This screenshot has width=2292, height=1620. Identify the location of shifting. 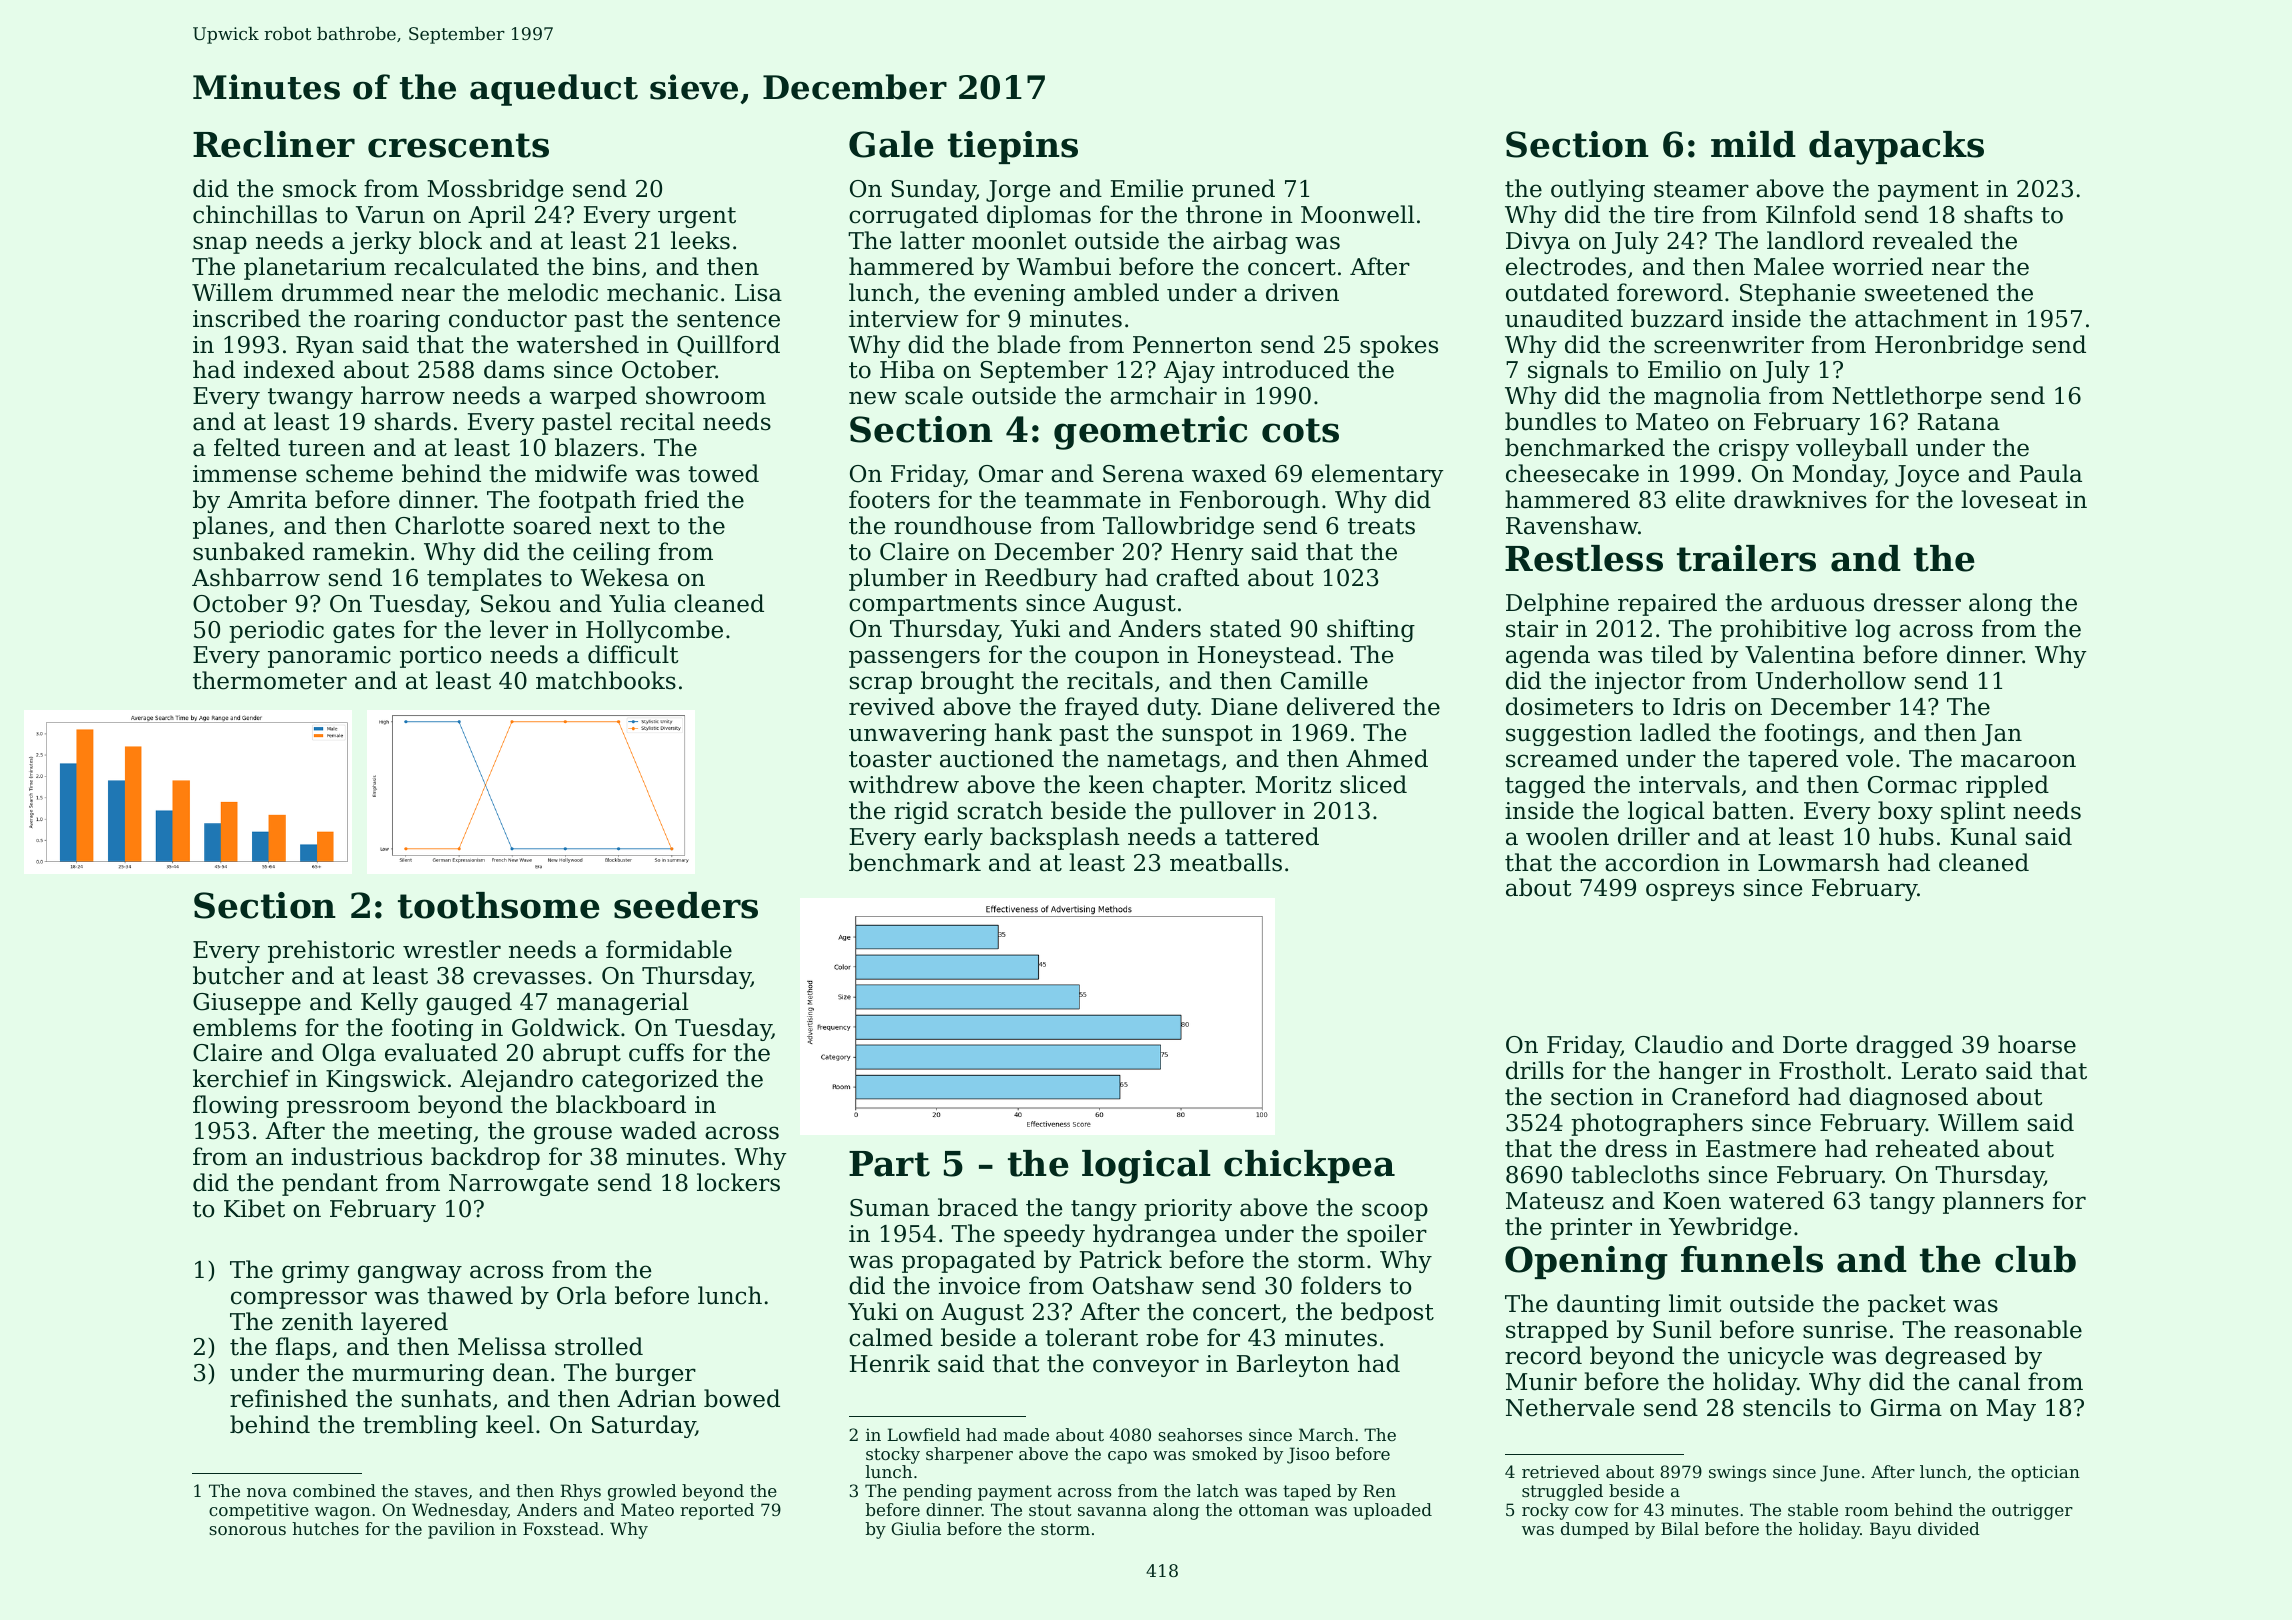
(1371, 630).
